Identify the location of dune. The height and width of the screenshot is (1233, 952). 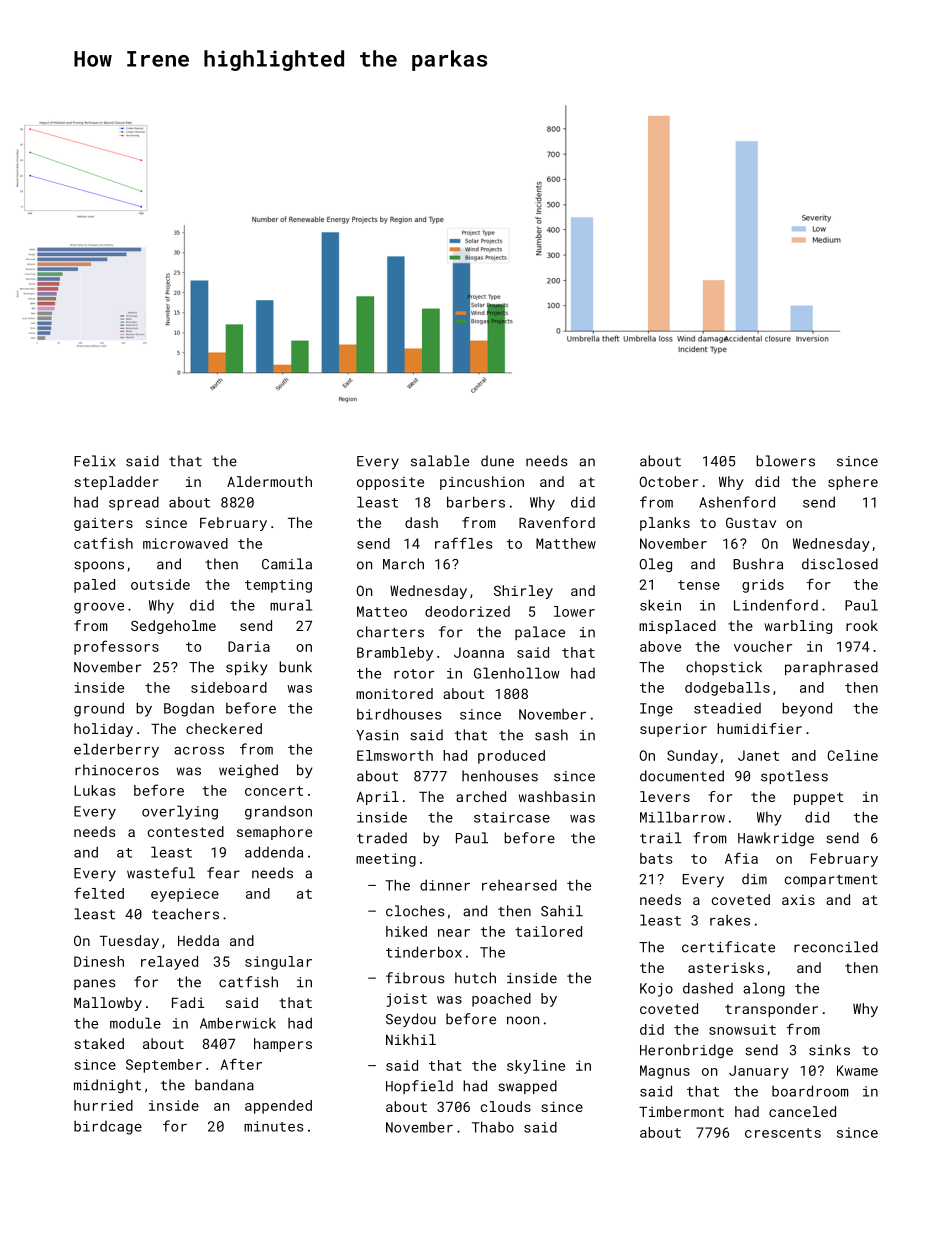
(497, 461).
